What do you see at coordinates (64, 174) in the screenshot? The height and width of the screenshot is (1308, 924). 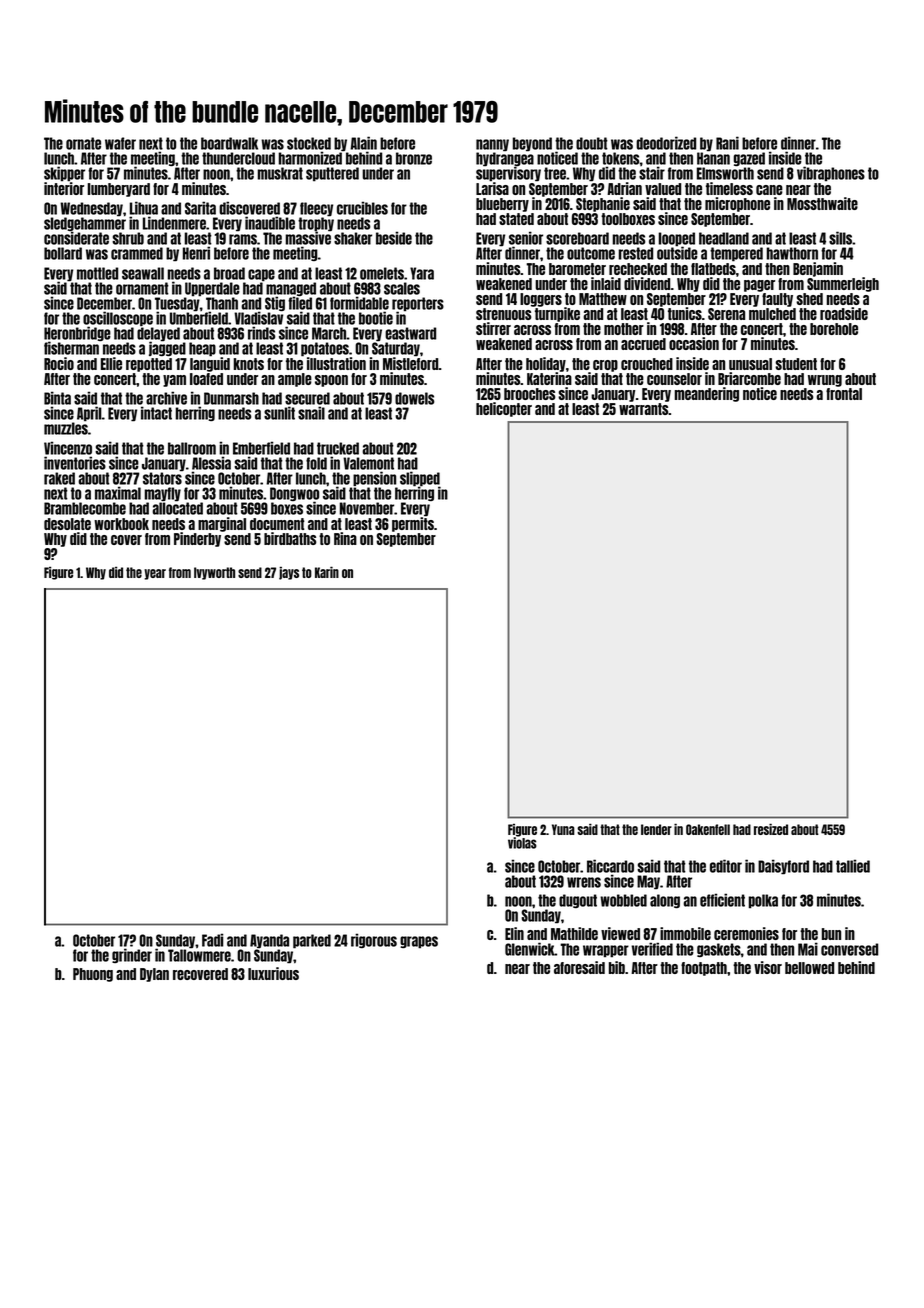 I see `skipper` at bounding box center [64, 174].
